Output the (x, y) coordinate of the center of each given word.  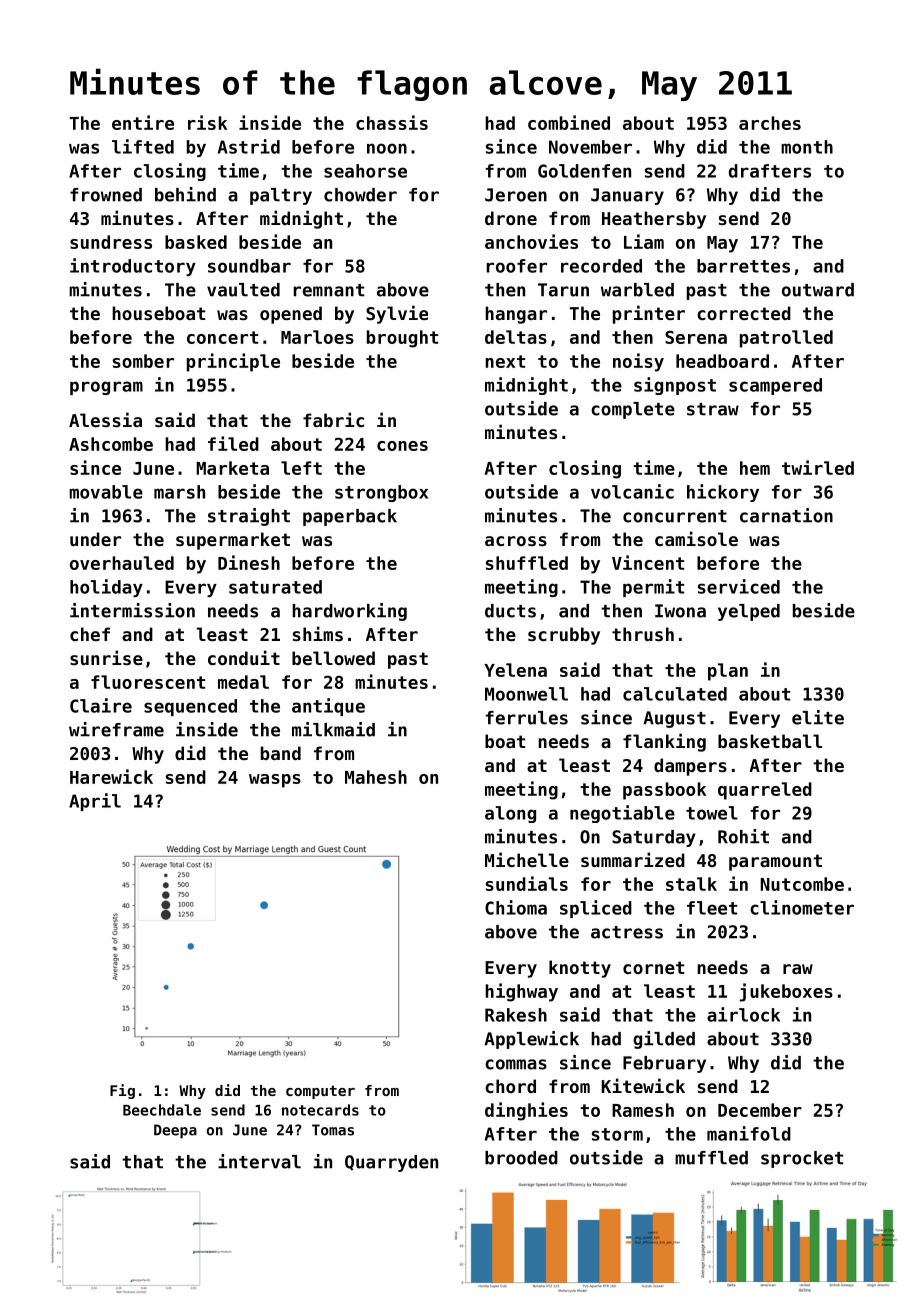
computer (320, 1092)
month (807, 147)
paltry (281, 196)
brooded (521, 1158)
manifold (749, 1133)
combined (569, 122)
